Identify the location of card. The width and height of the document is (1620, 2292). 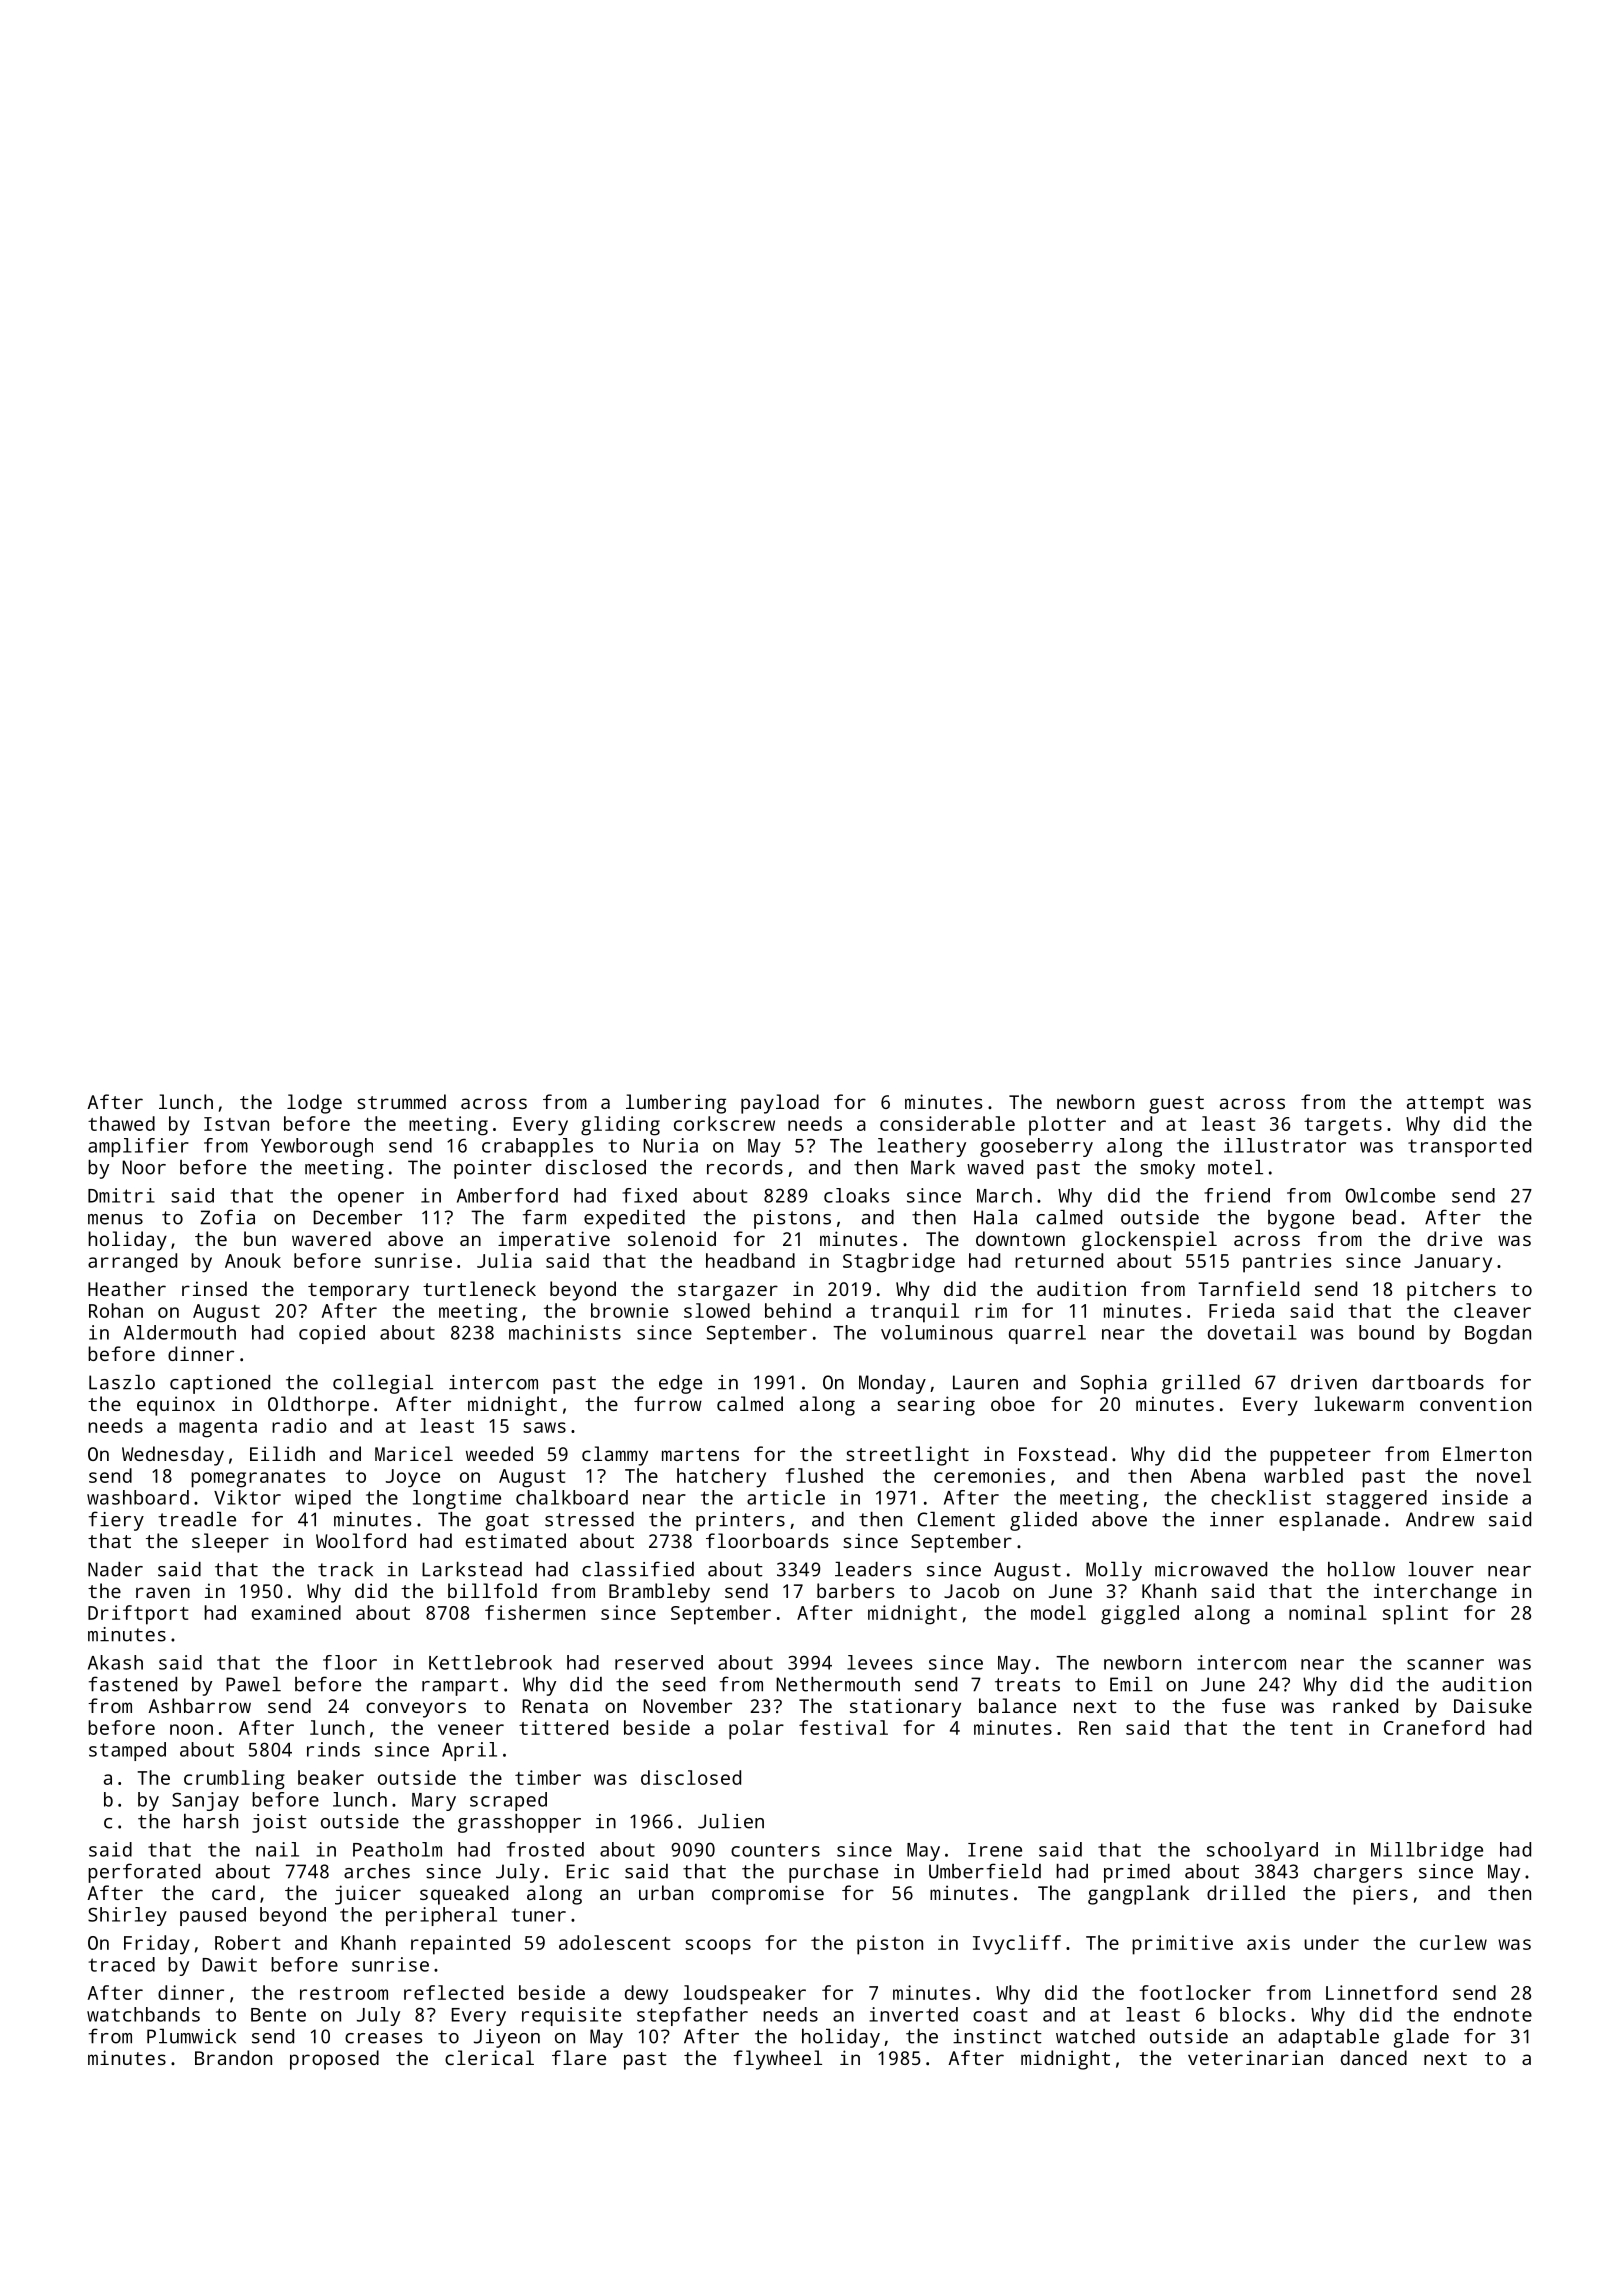
(233, 1892).
